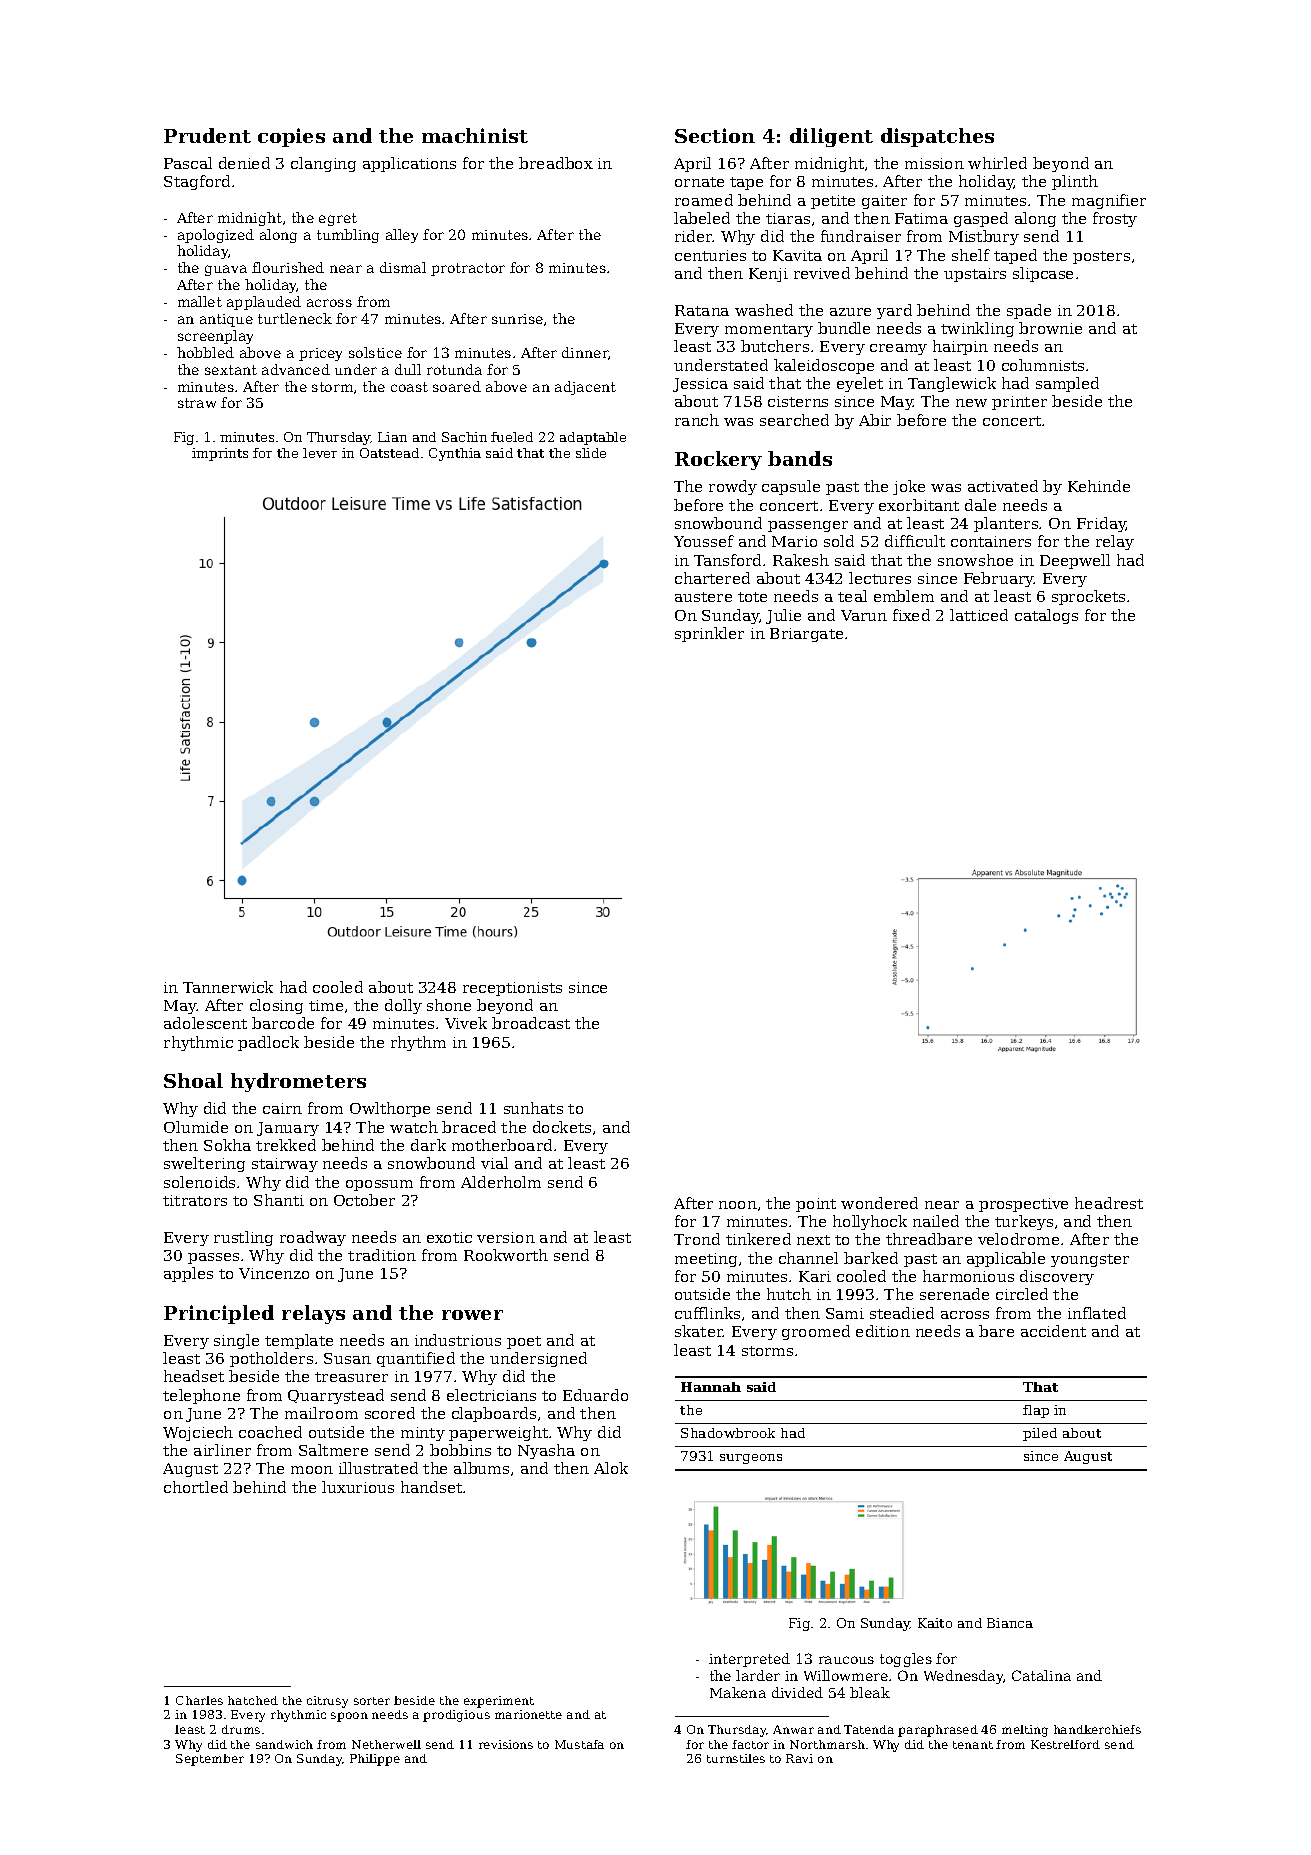 The image size is (1311, 1855). What do you see at coordinates (253, 1700) in the screenshot?
I see `hatched` at bounding box center [253, 1700].
